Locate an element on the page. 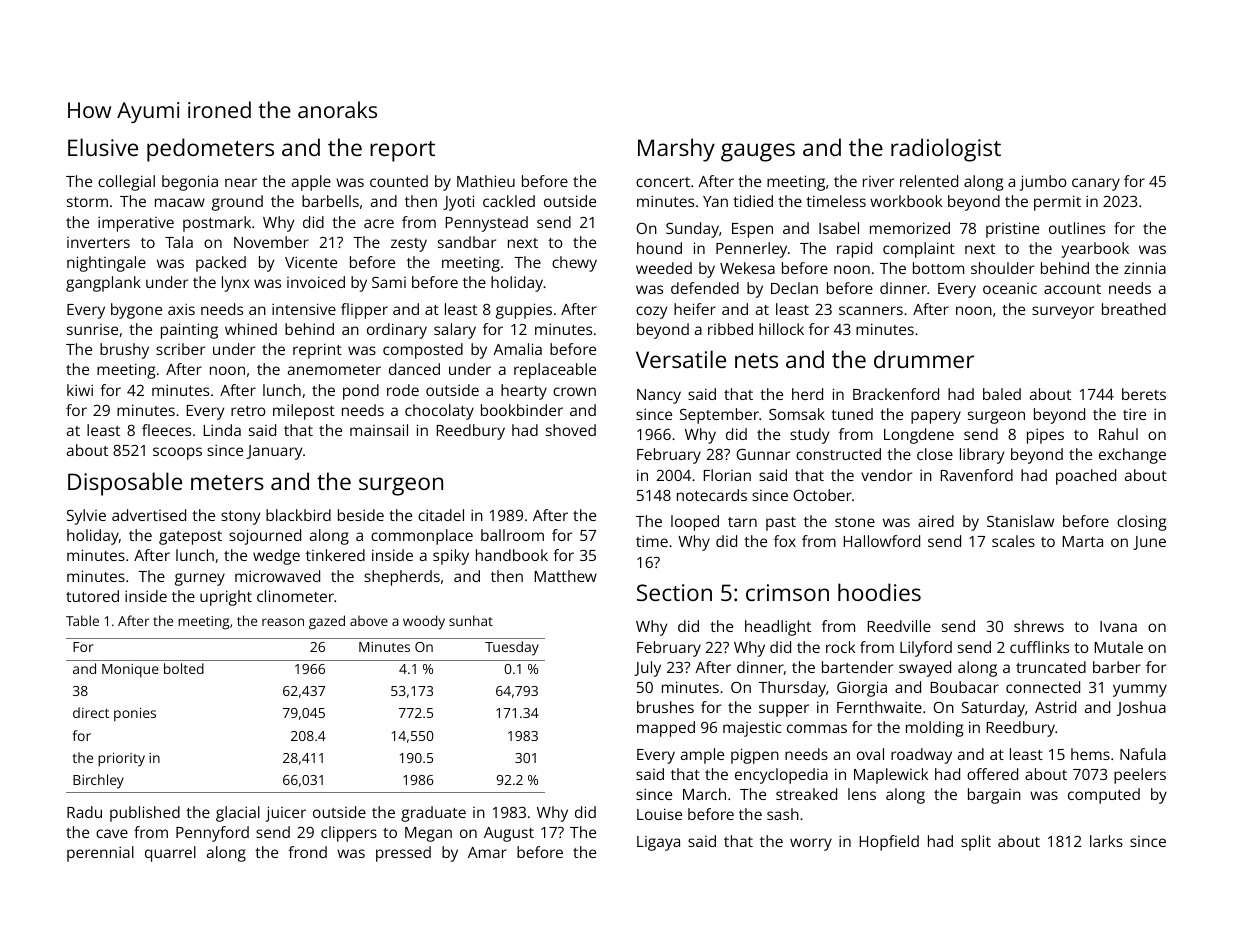 The height and width of the document is (952, 1233). closing is located at coordinates (1141, 523).
